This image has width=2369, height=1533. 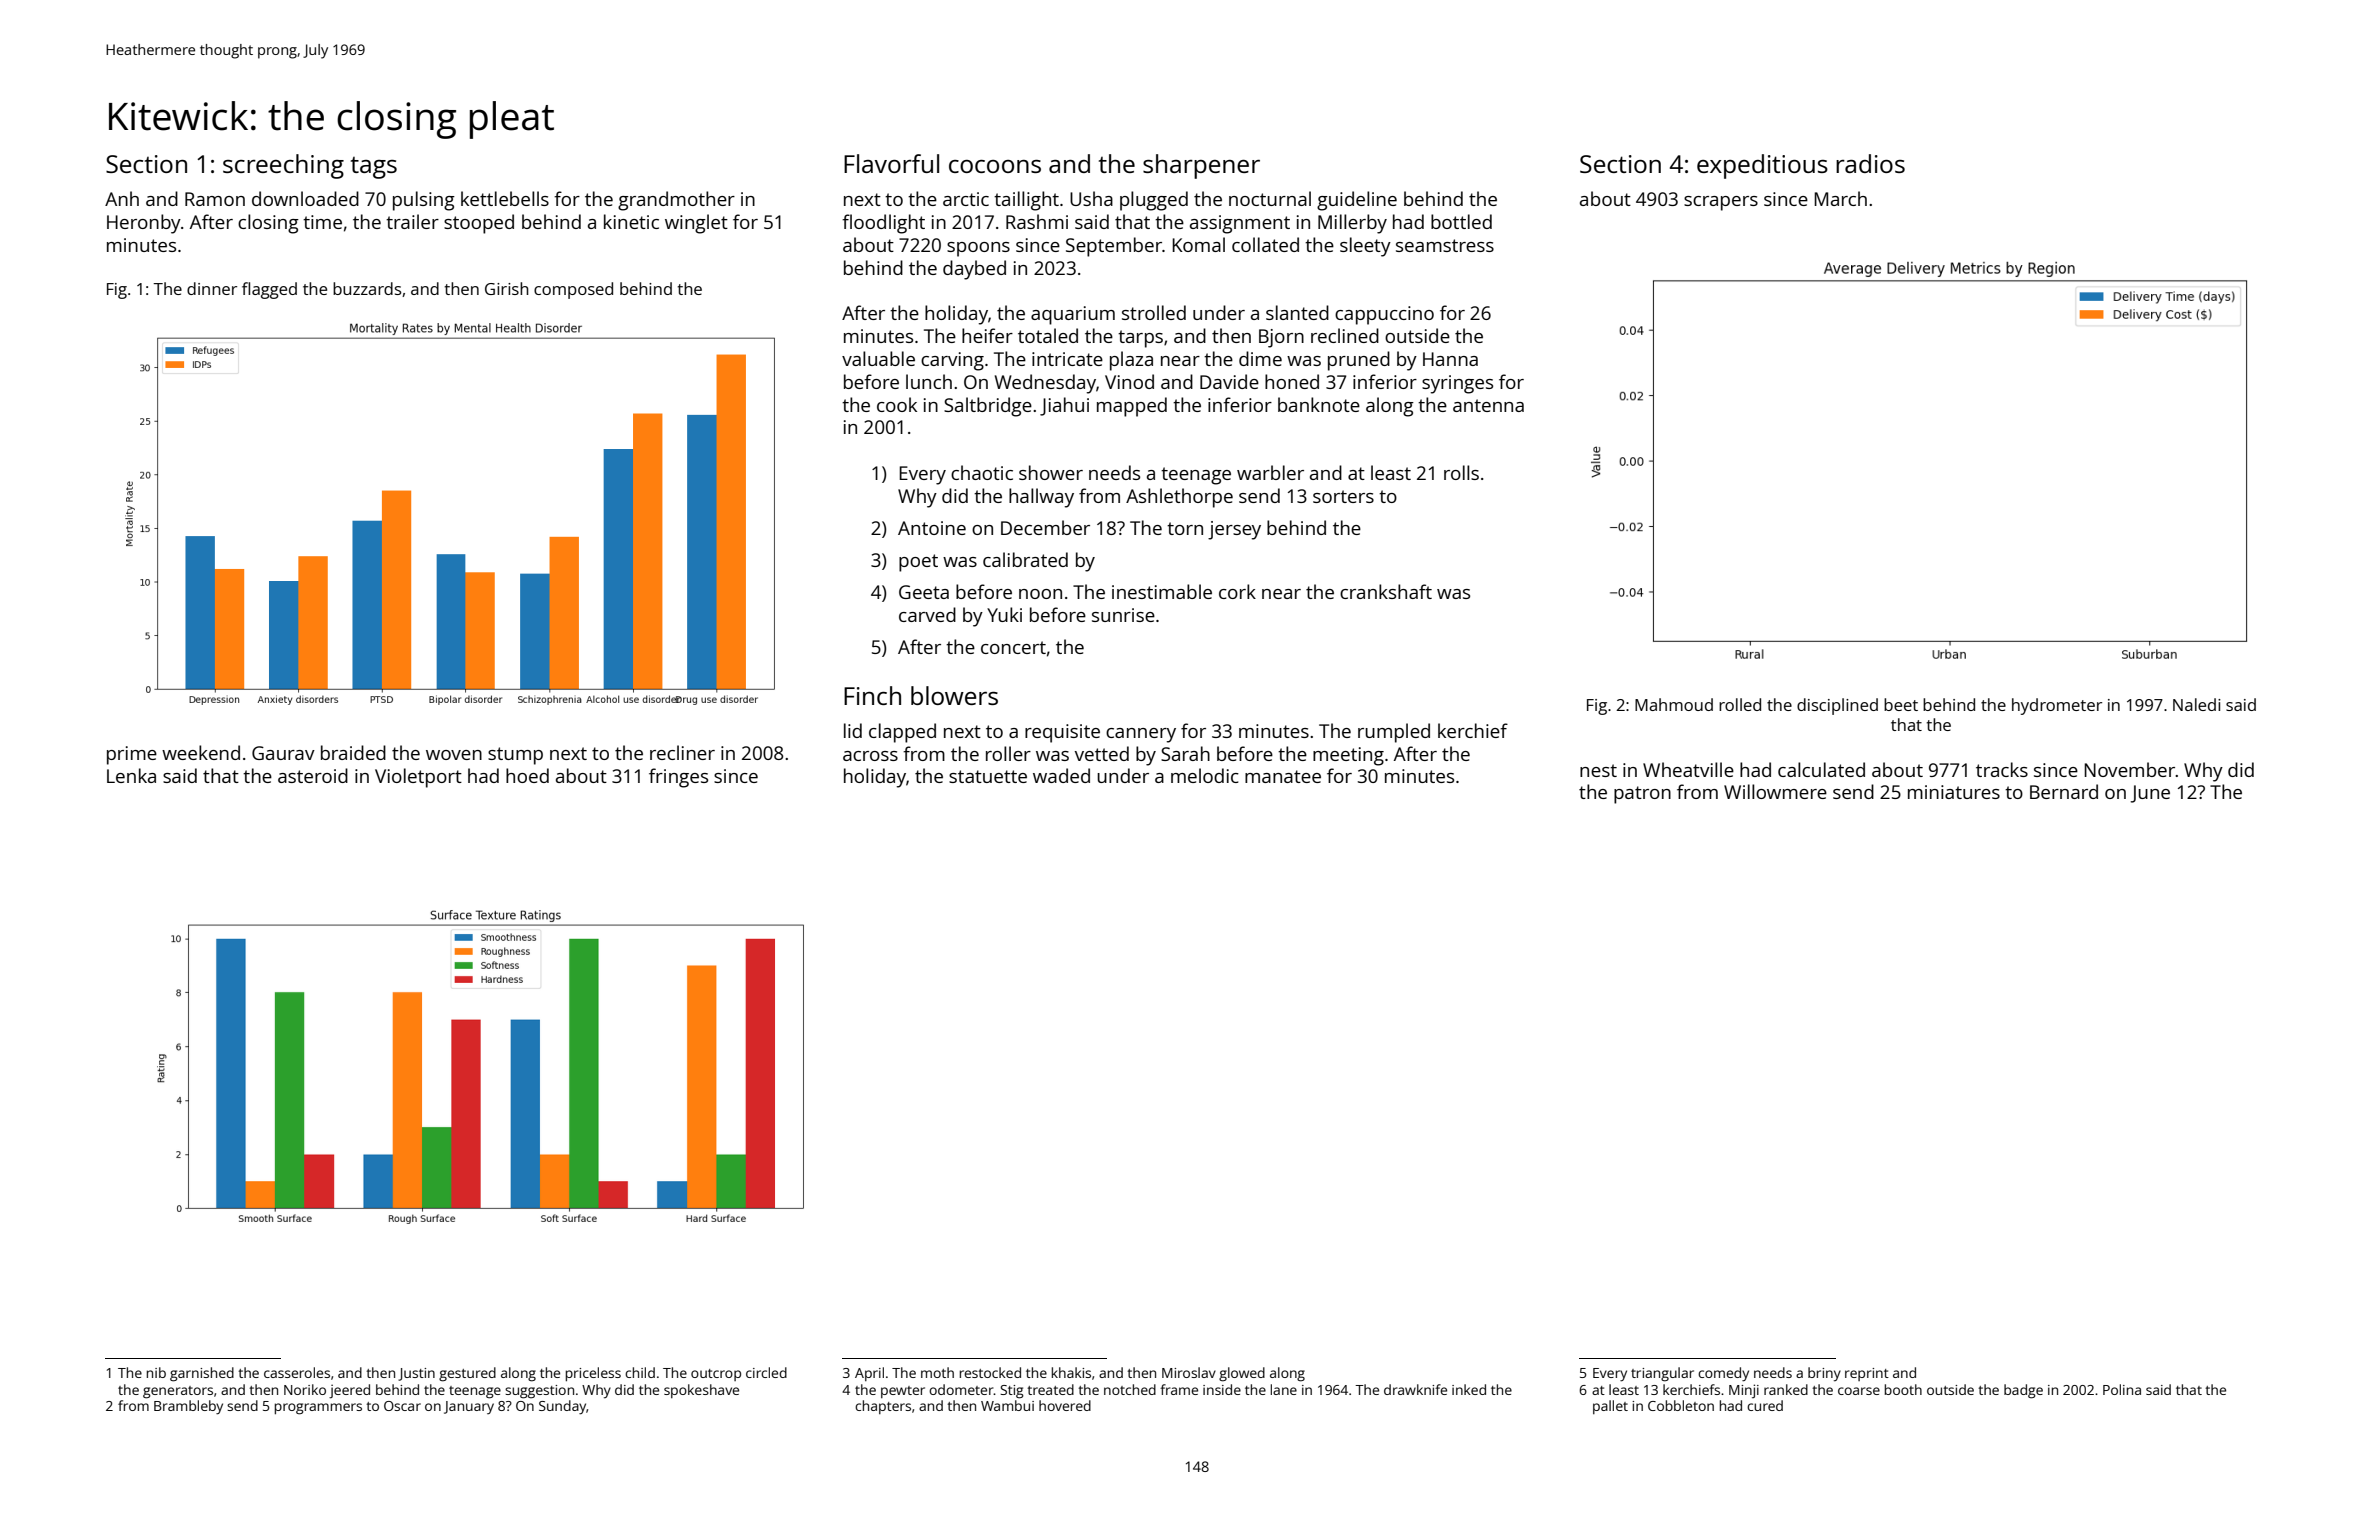 I want to click on requisite, so click(x=1062, y=733).
